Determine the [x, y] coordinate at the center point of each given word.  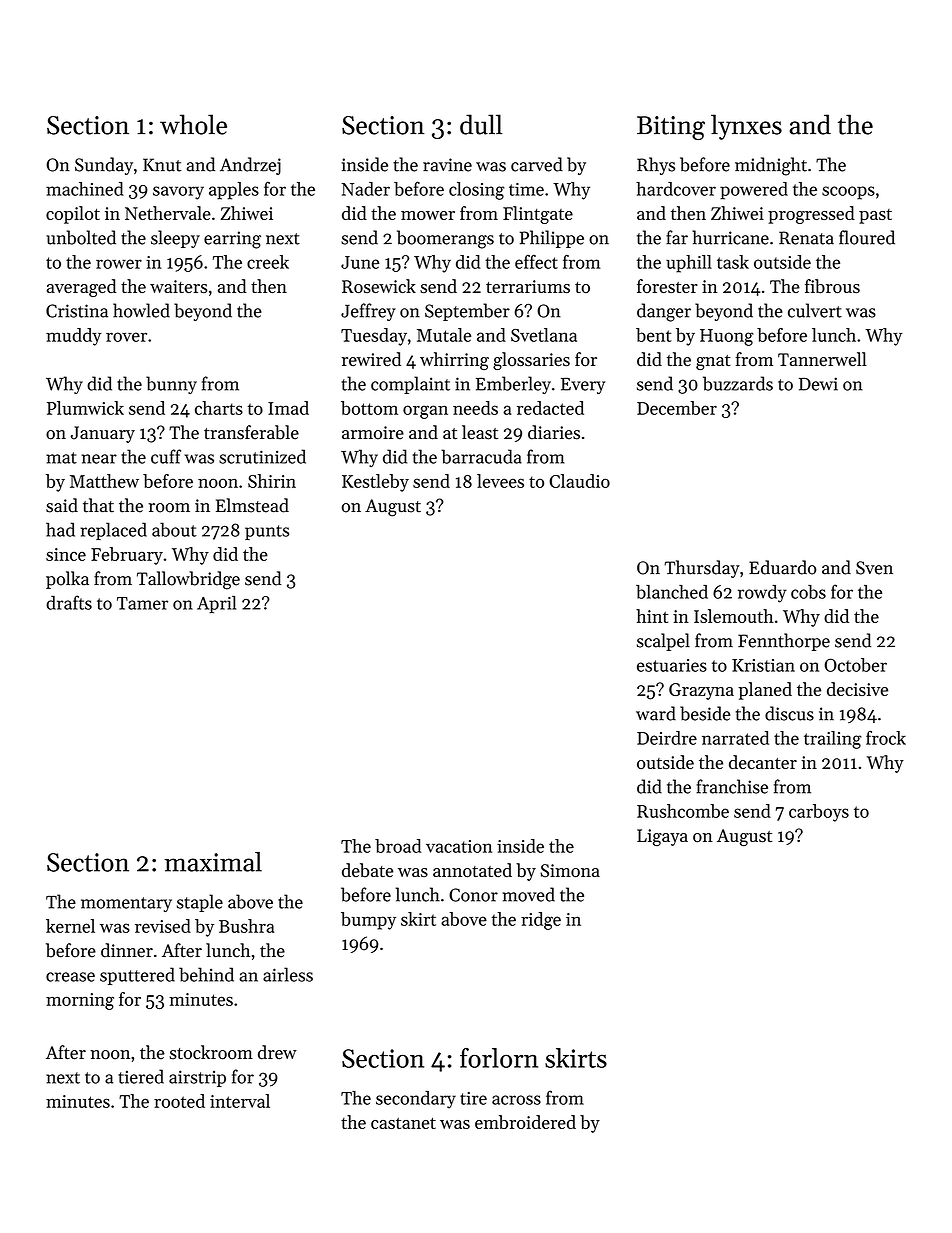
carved [537, 164]
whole [193, 124]
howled [141, 310]
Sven [874, 568]
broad [398, 846]
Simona [570, 871]
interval [240, 1101]
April [216, 604]
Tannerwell [822, 359]
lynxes [746, 127]
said [62, 505]
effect [536, 262]
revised [163, 926]
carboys [819, 813]
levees [500, 481]
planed [765, 691]
